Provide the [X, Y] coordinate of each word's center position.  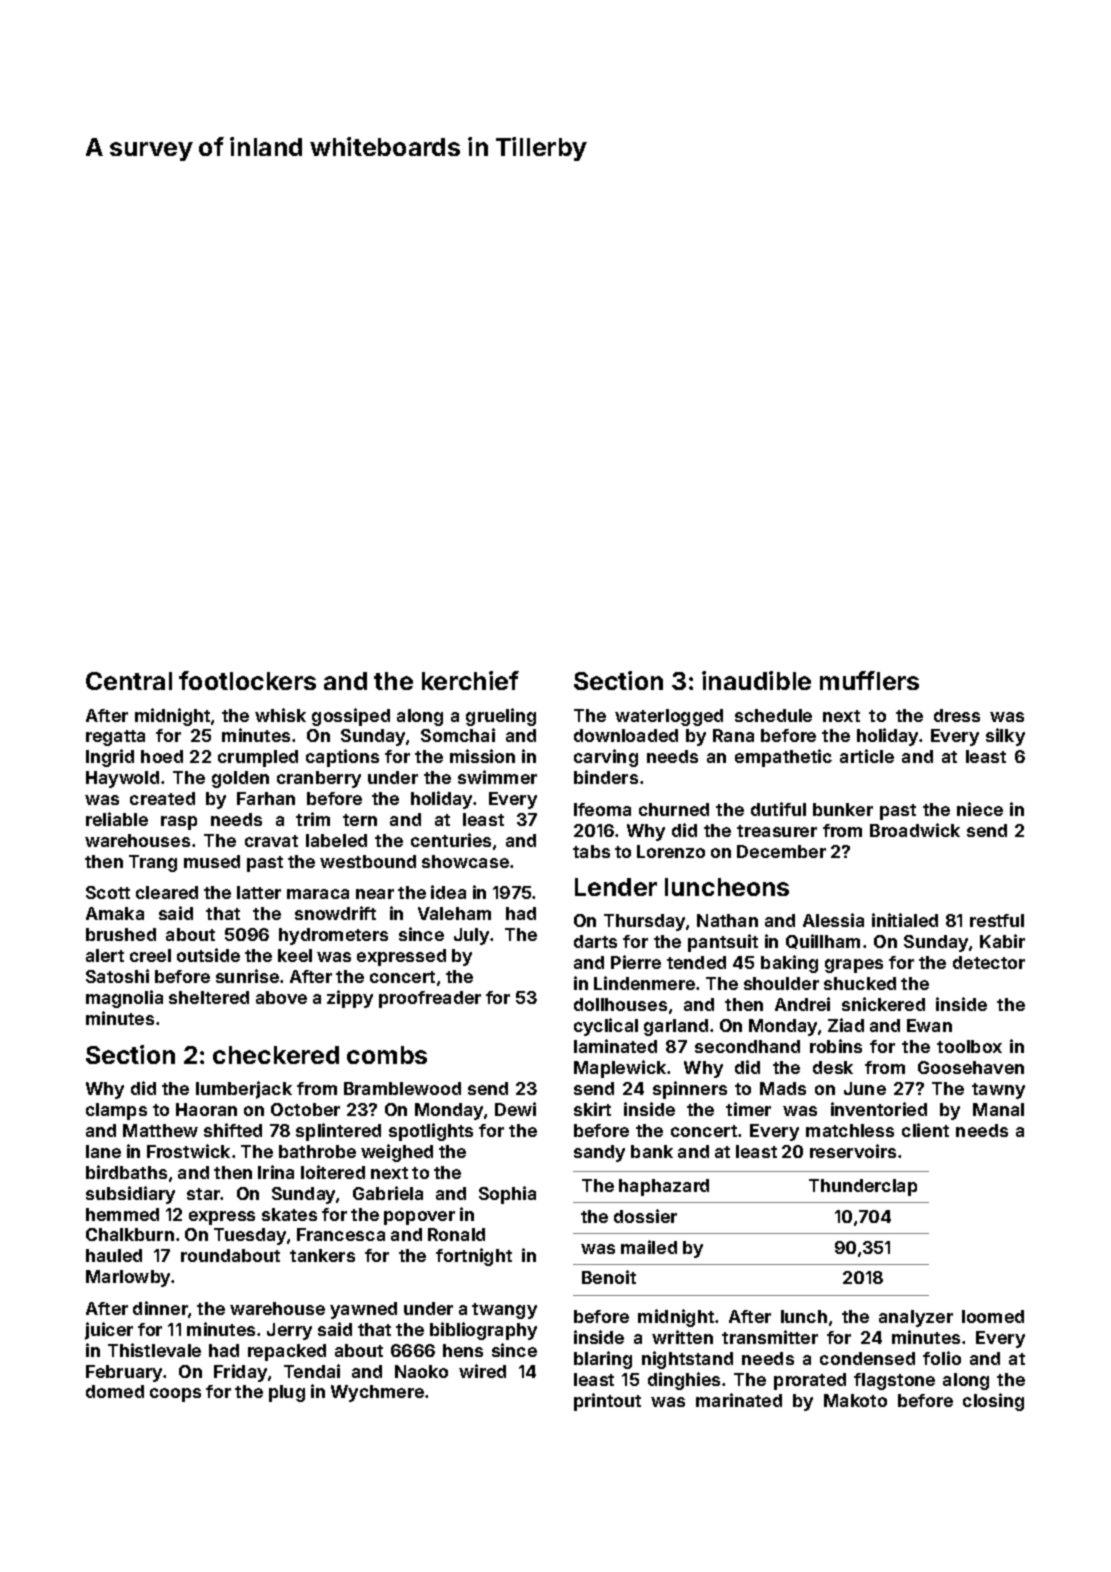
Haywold [122, 779]
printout [607, 1402]
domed [115, 1391]
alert [105, 955]
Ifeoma [602, 809]
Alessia [833, 920]
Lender [616, 887]
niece [980, 809]
